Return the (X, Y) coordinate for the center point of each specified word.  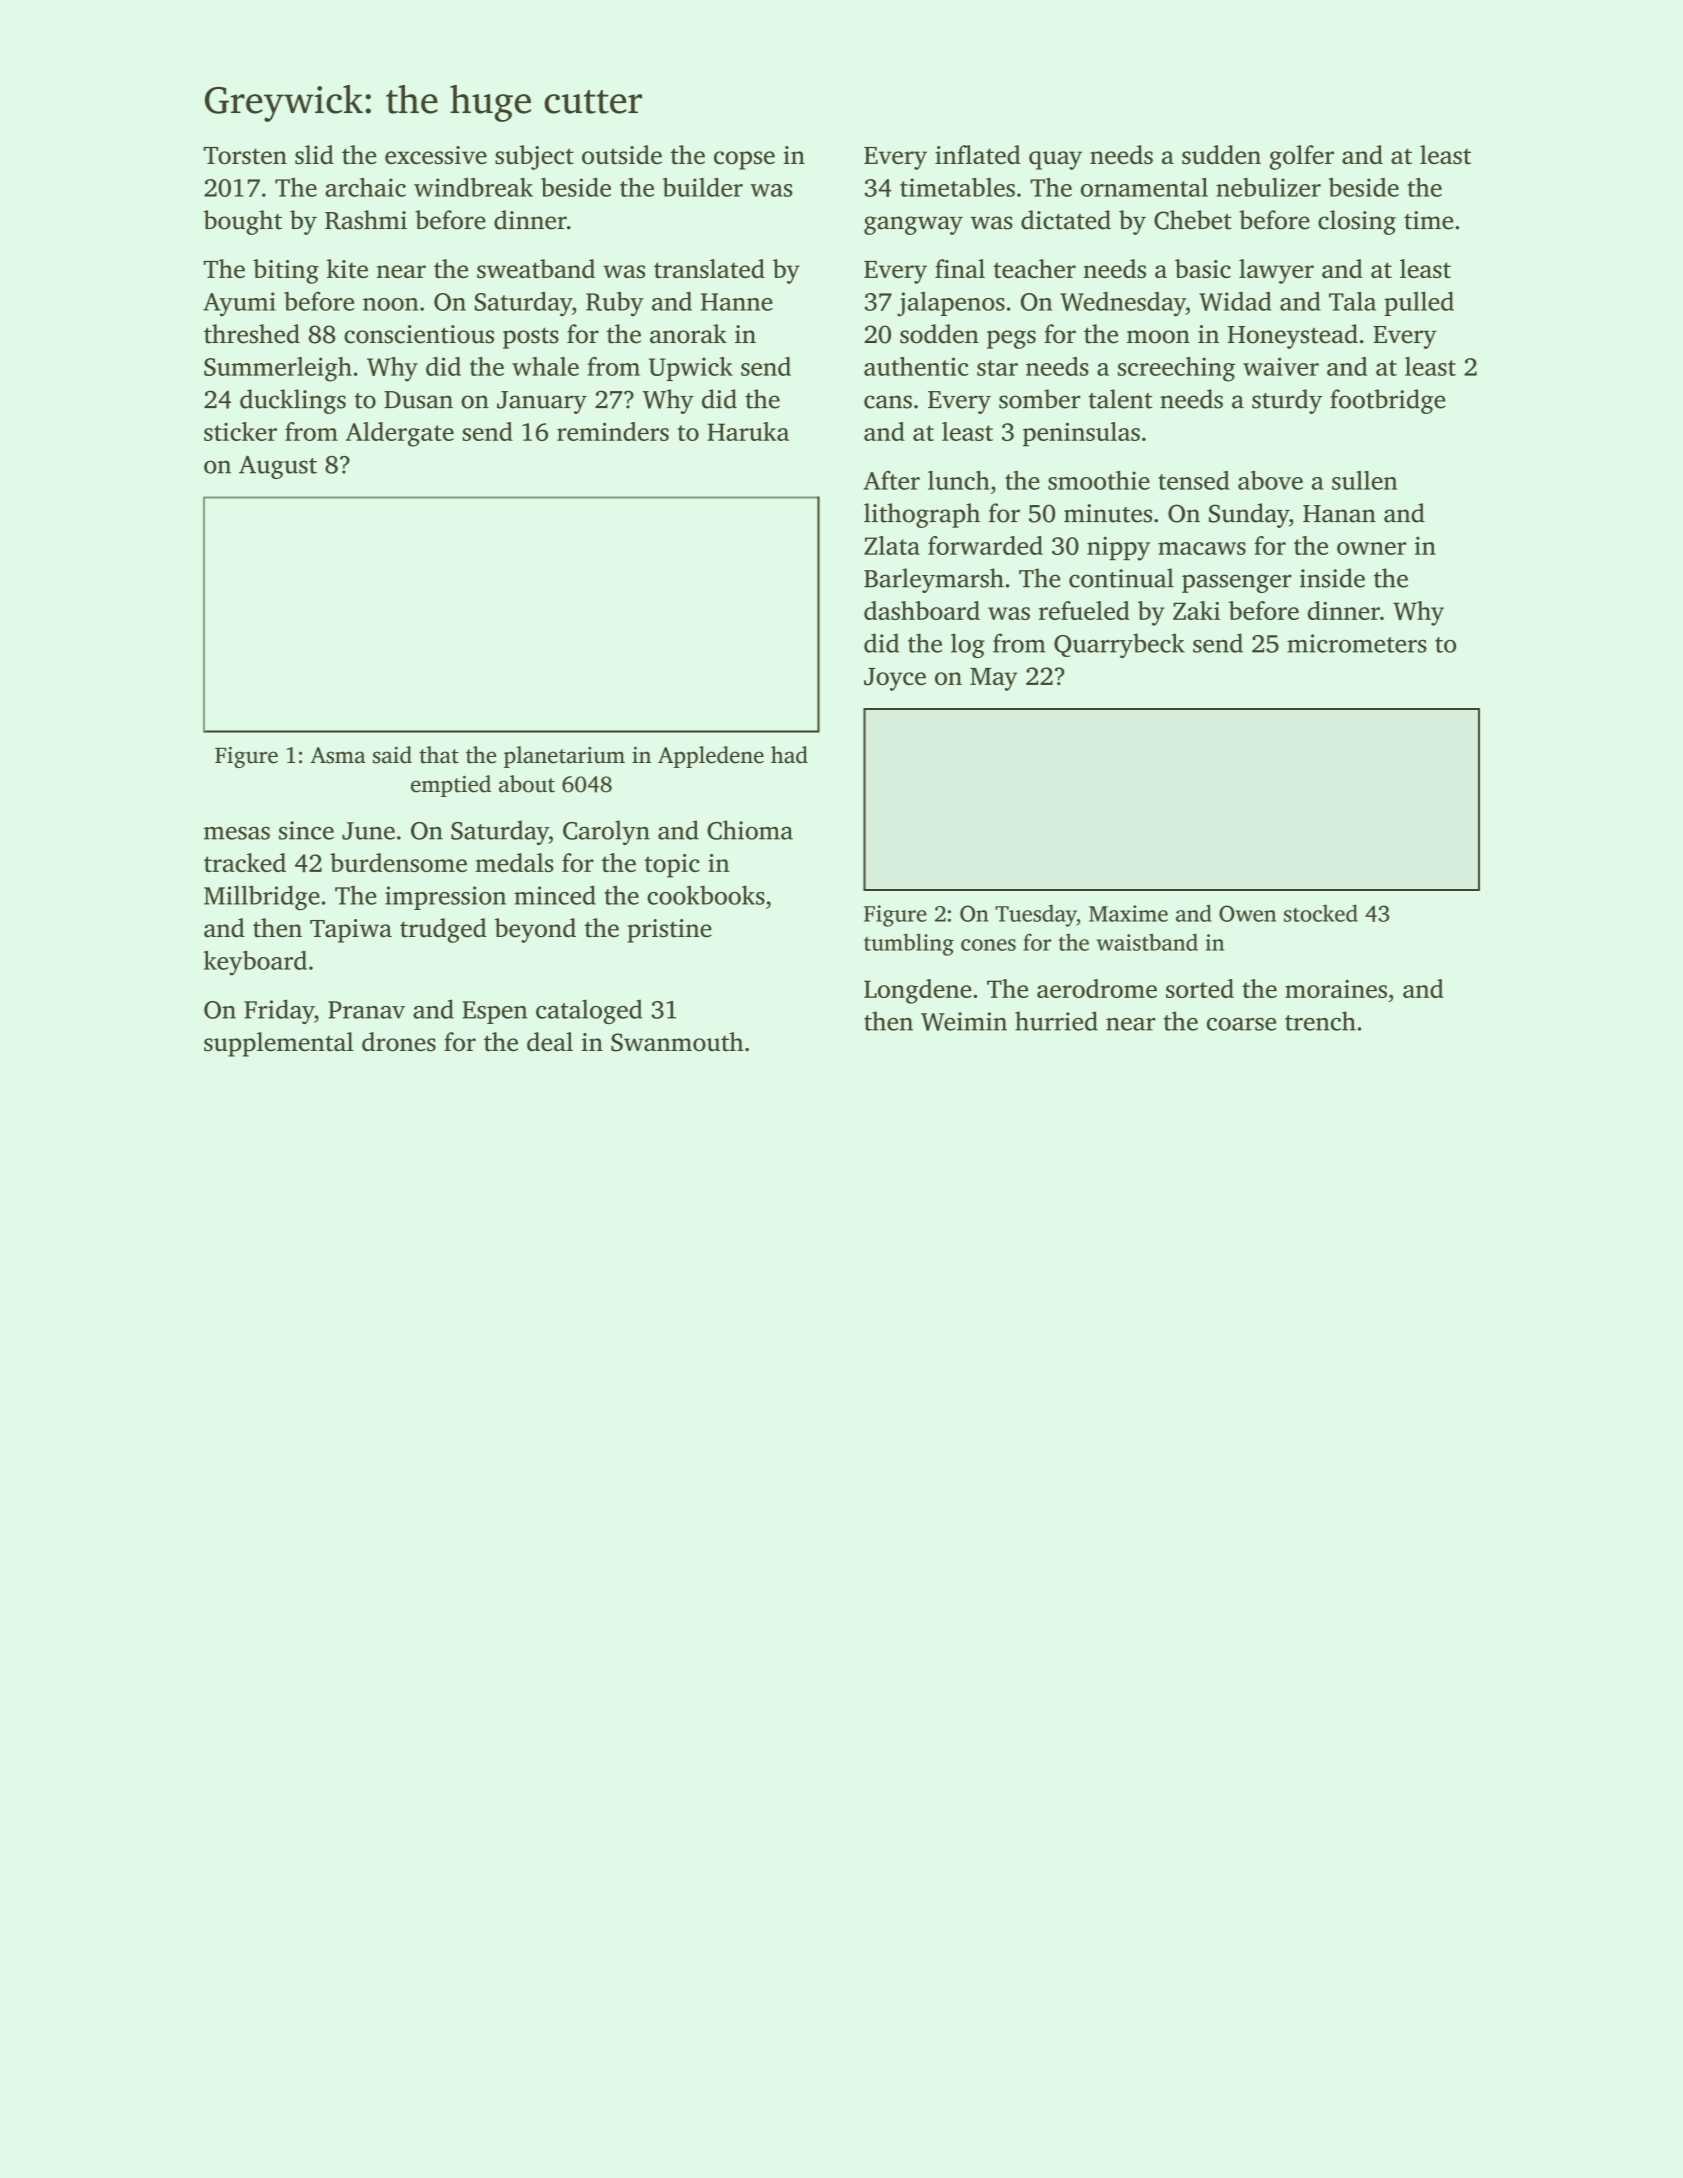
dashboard (922, 610)
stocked (1321, 913)
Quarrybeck (1119, 645)
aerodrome (1097, 988)
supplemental (278, 1044)
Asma (338, 755)
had (789, 755)
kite (347, 268)
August (278, 467)
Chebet (1193, 220)
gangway (913, 225)
